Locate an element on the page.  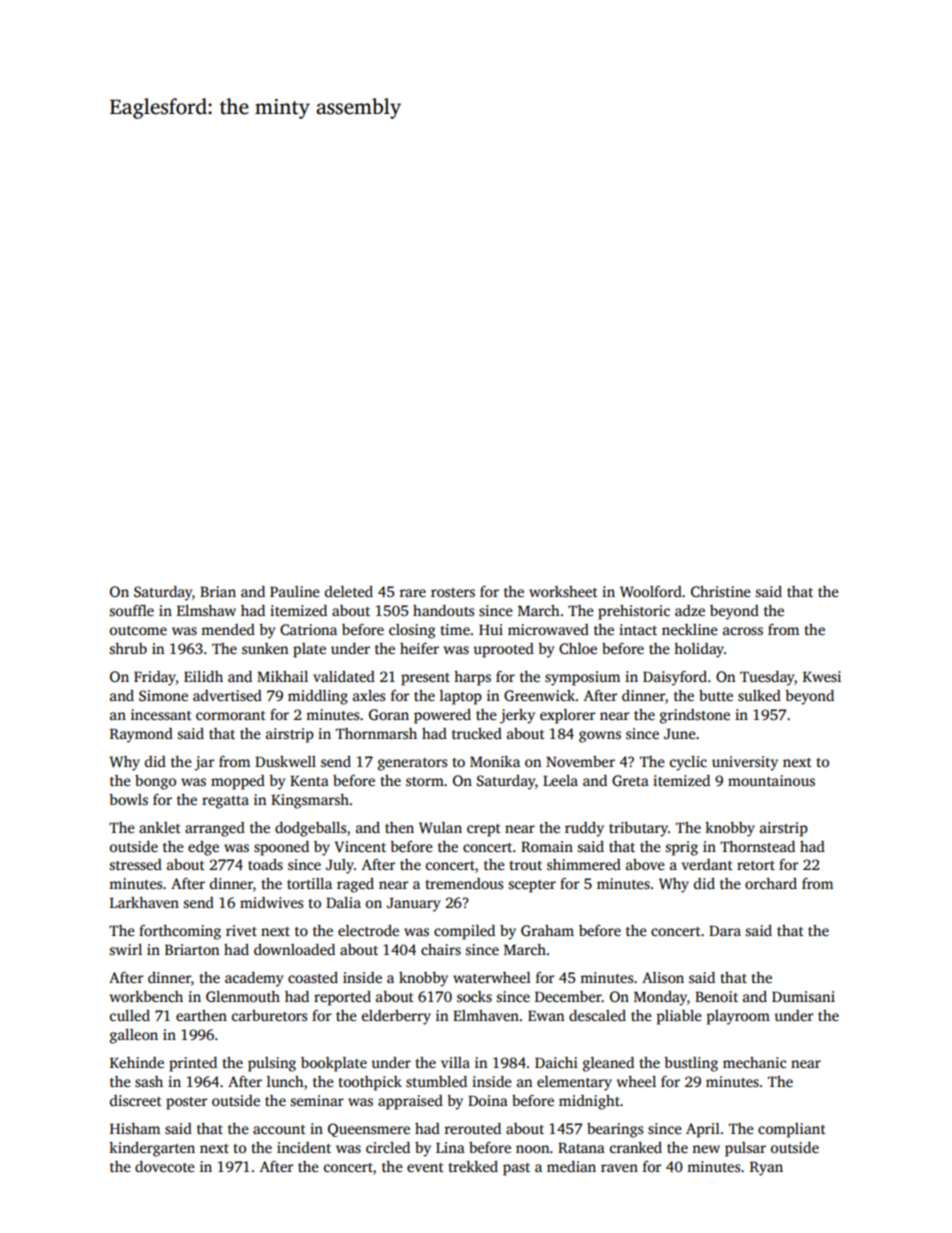
intact is located at coordinates (638, 629).
